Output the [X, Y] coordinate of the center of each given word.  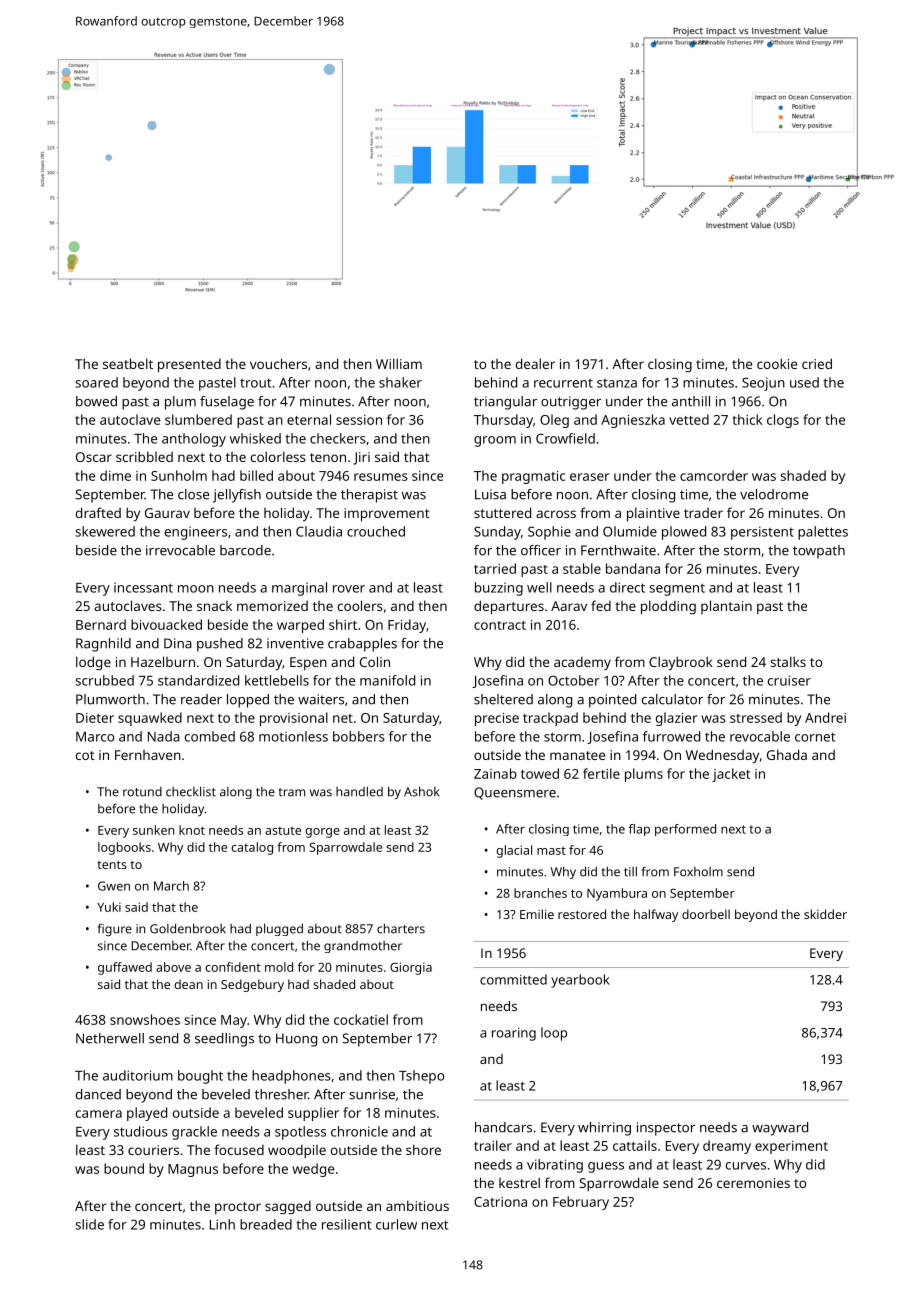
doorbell [706, 914]
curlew [396, 1224]
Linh [222, 1224]
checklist [191, 792]
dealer [535, 363]
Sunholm [179, 475]
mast [551, 851]
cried [817, 363]
